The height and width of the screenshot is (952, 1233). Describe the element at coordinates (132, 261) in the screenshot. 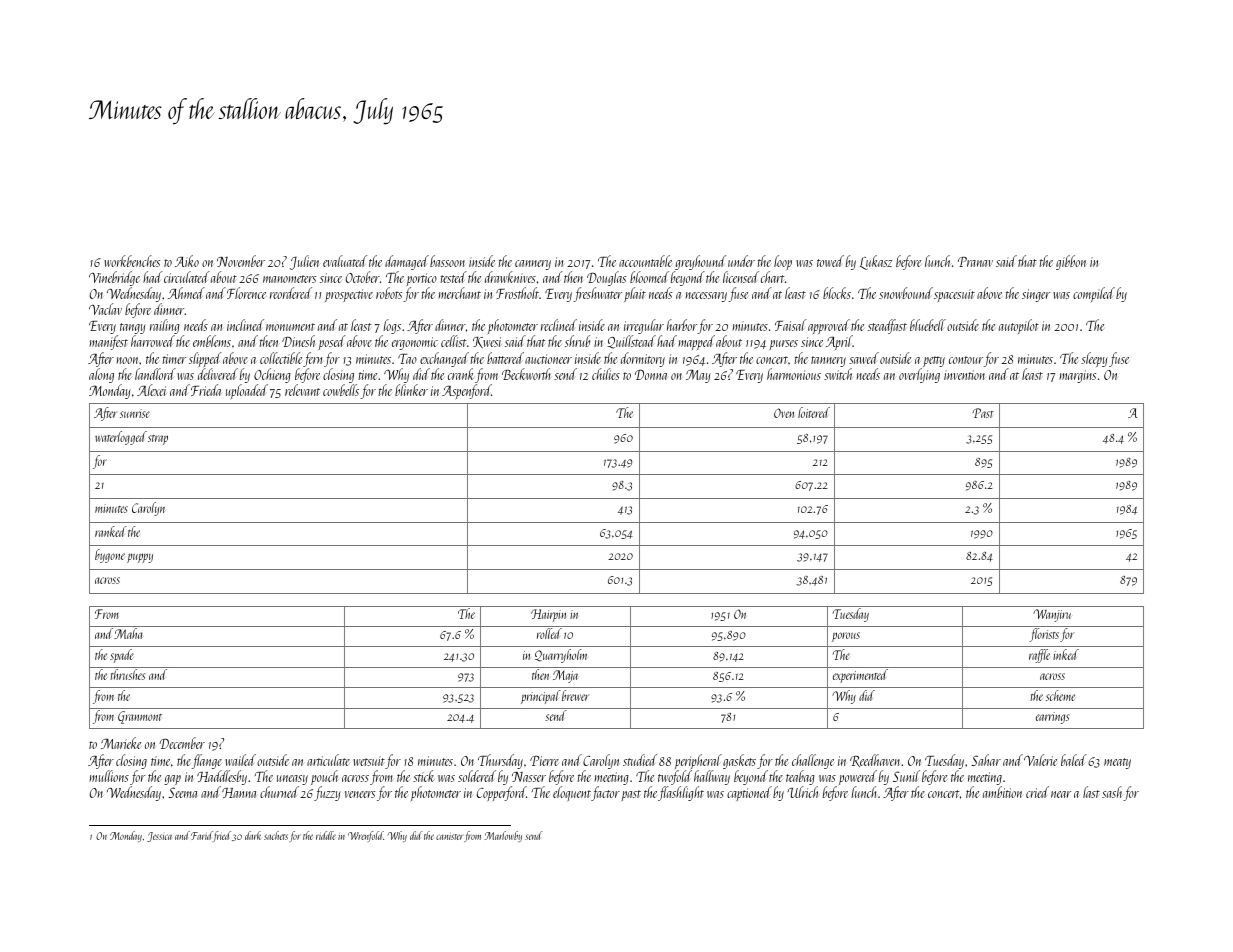

I see `workbenches` at that location.
